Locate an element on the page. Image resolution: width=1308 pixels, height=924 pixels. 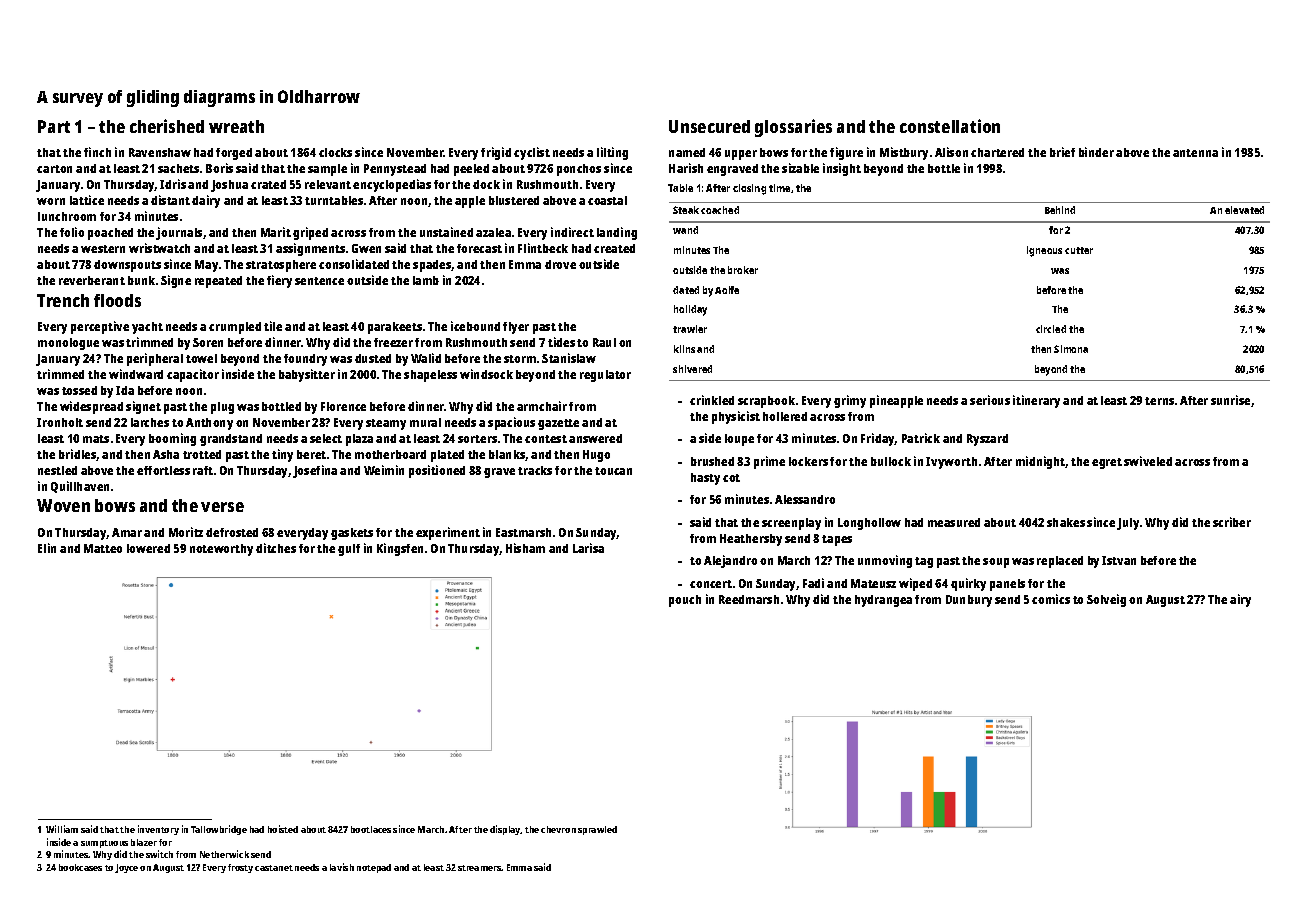
sprawled is located at coordinates (597, 830).
